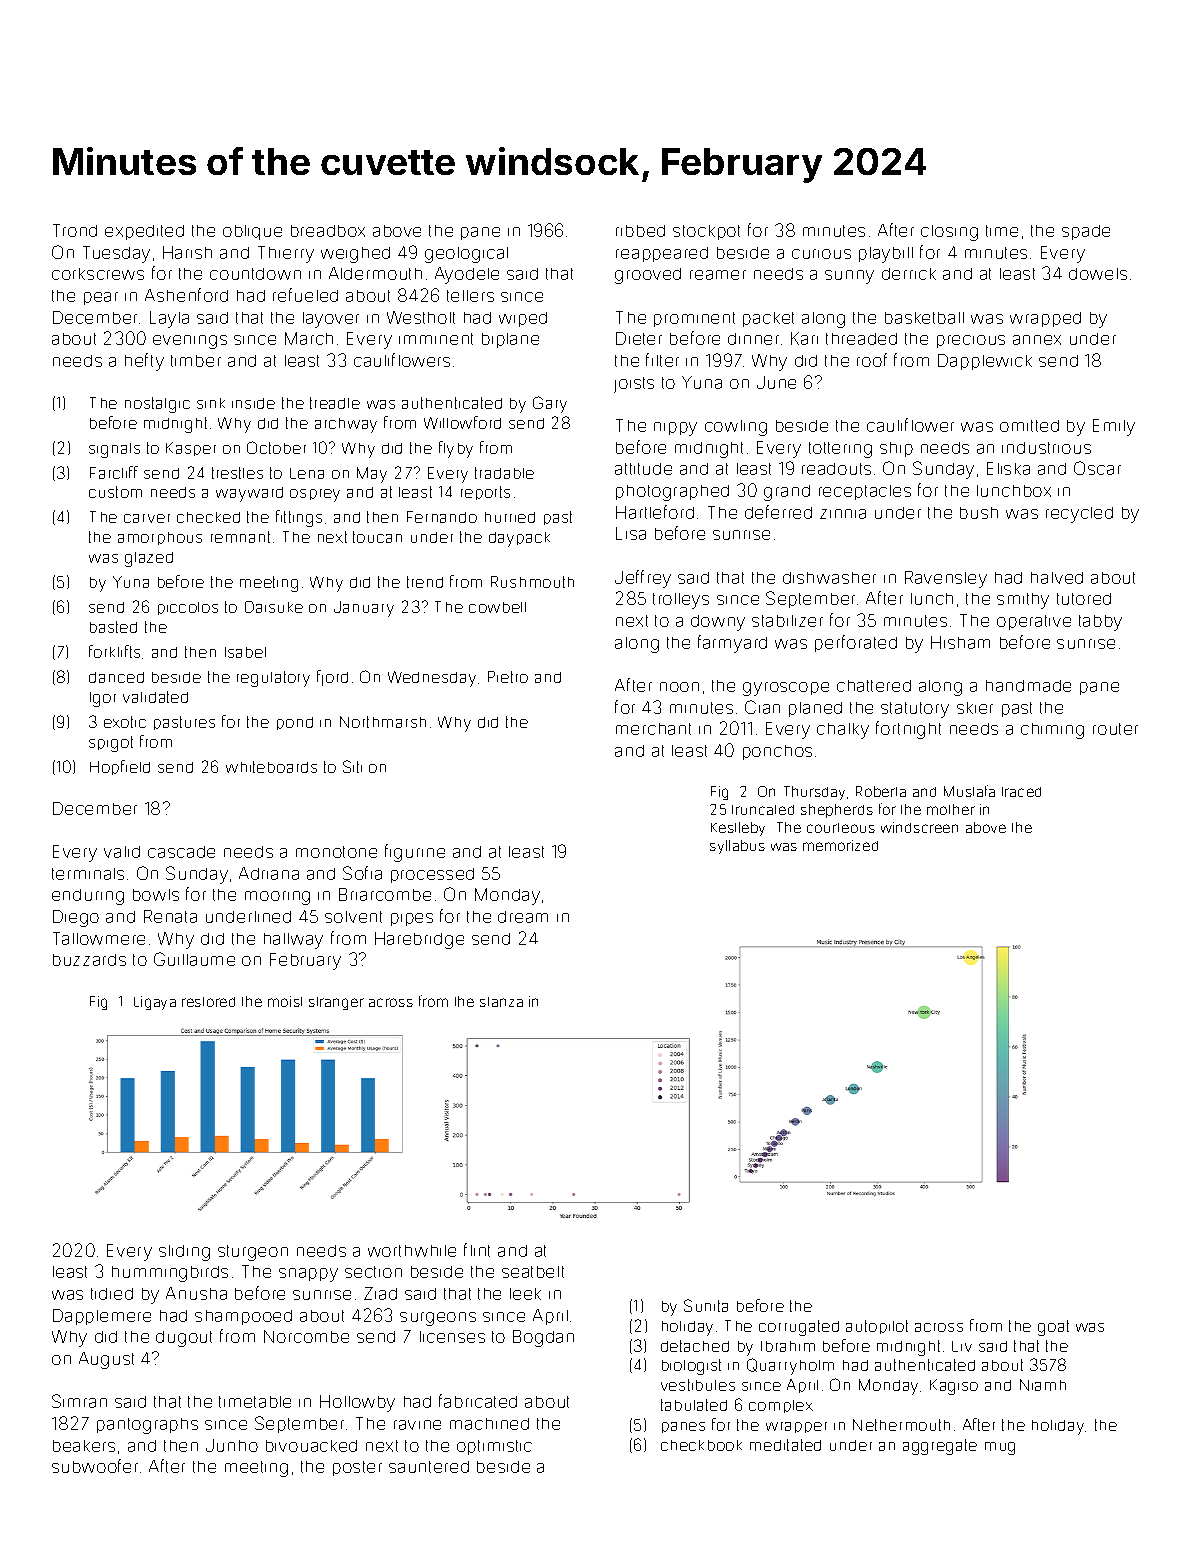  I want to click on tabby, so click(1100, 623).
